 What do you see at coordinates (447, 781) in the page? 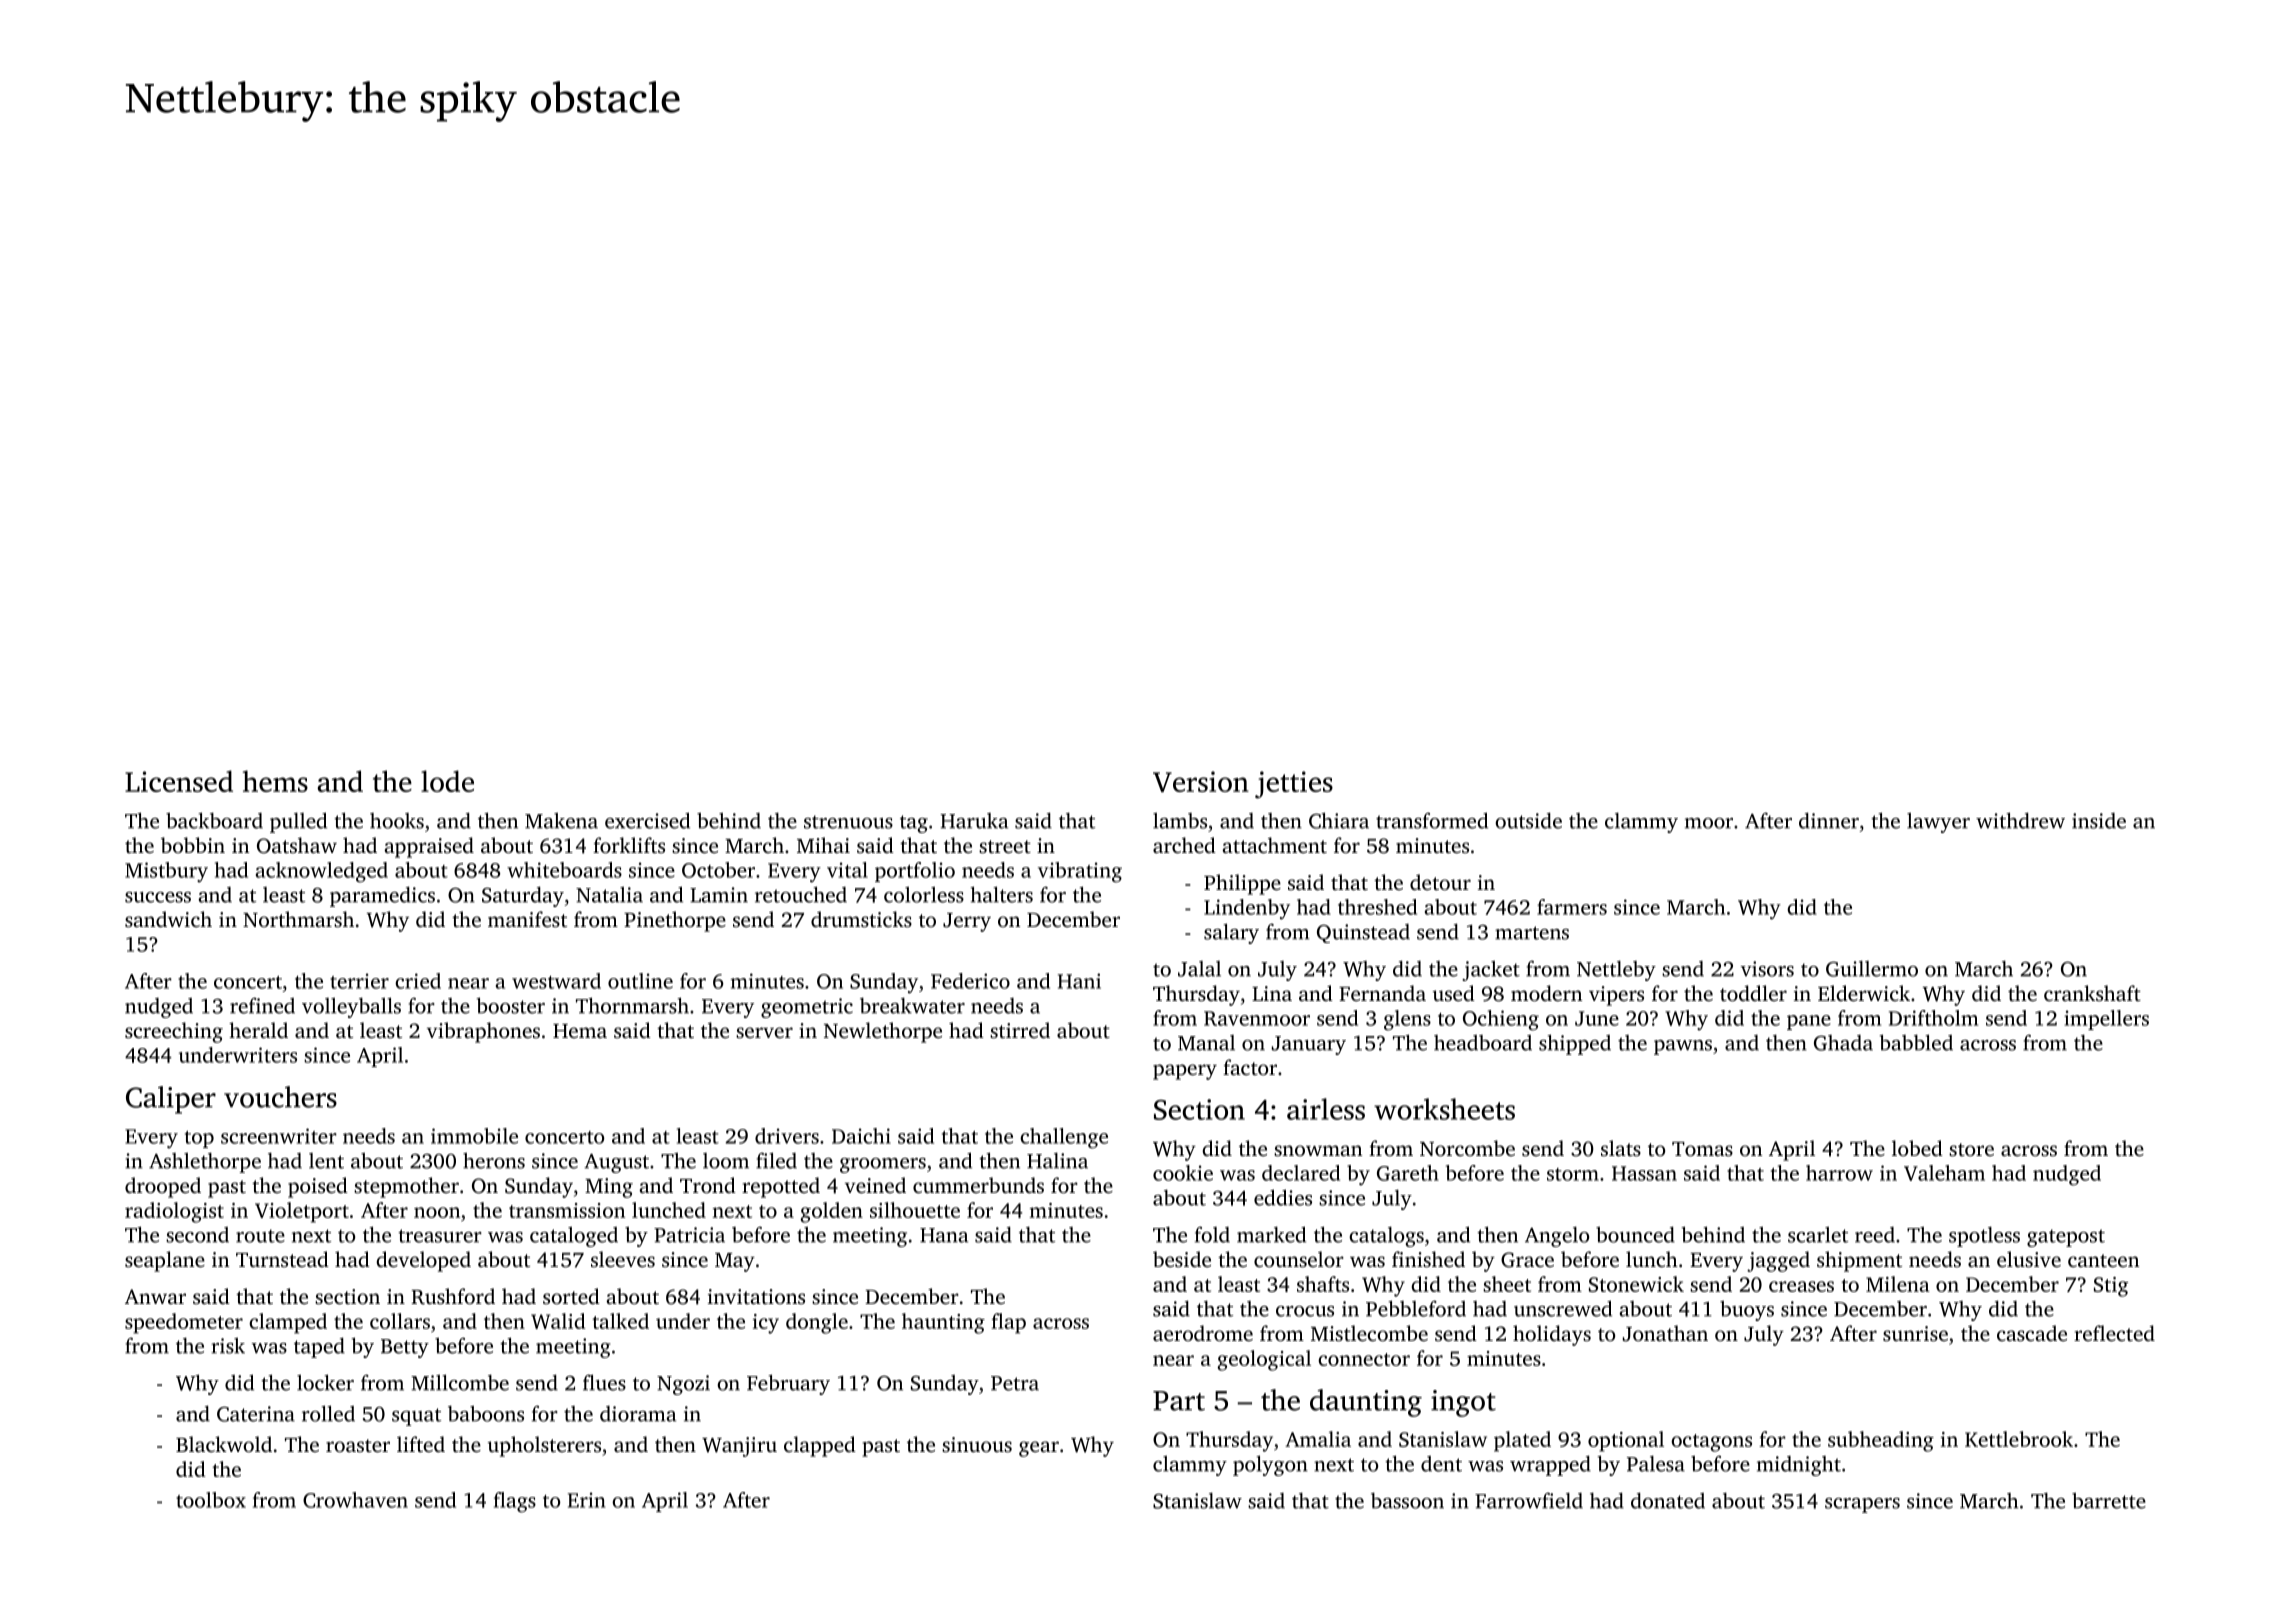
I see `lode` at bounding box center [447, 781].
